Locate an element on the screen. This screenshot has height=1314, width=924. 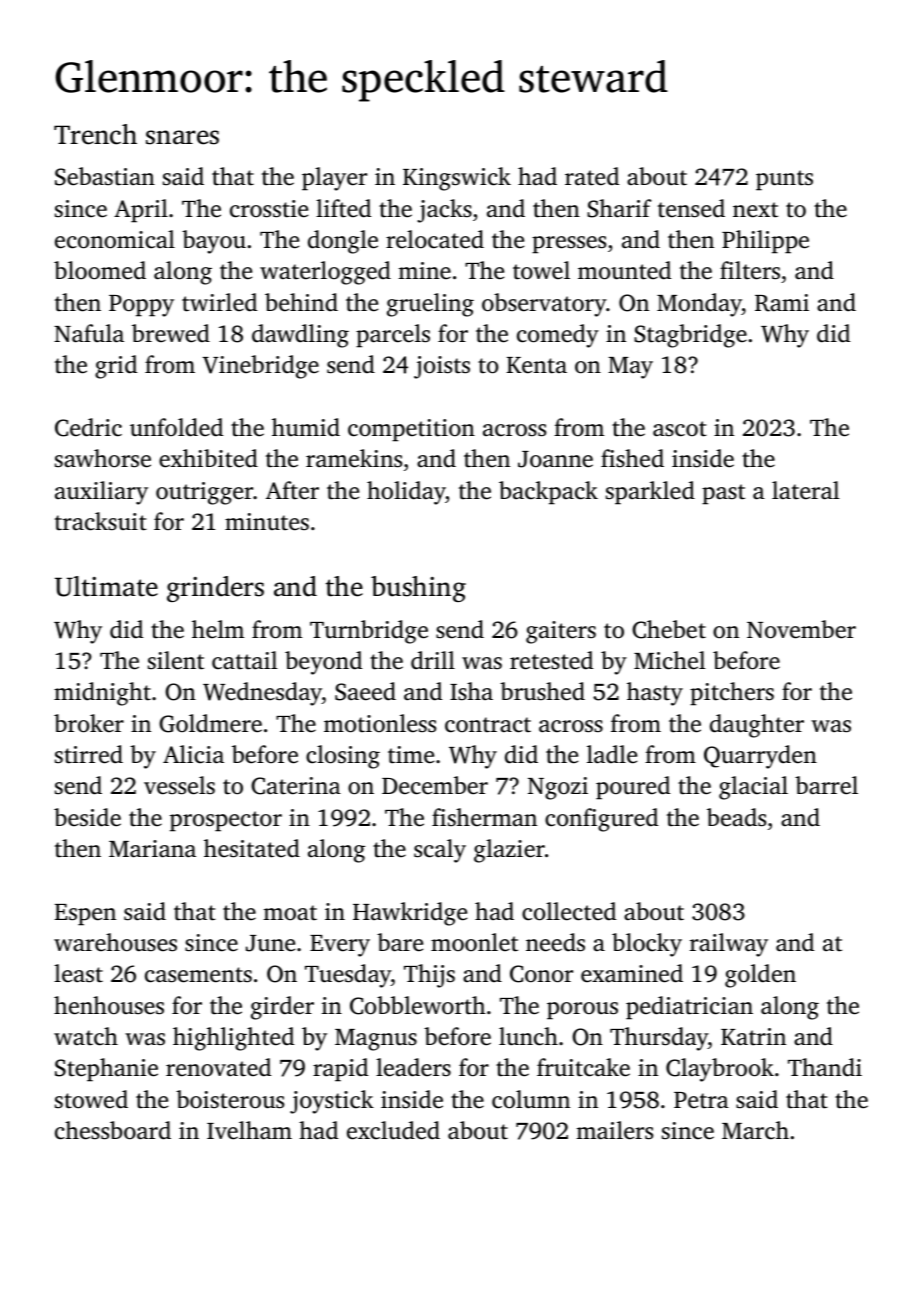
beside is located at coordinates (87, 817).
